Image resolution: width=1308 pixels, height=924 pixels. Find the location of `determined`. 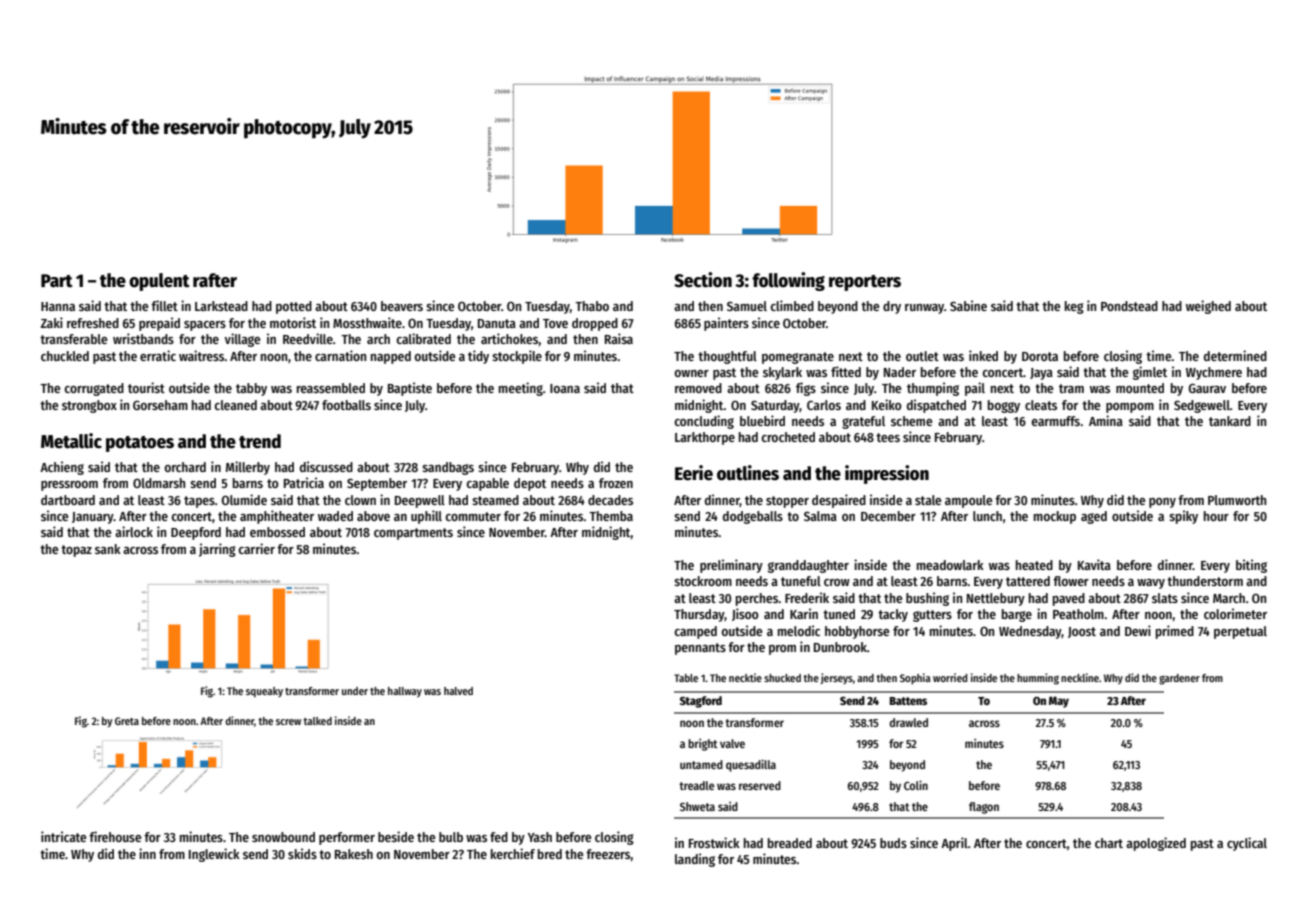

determined is located at coordinates (1235, 355).
